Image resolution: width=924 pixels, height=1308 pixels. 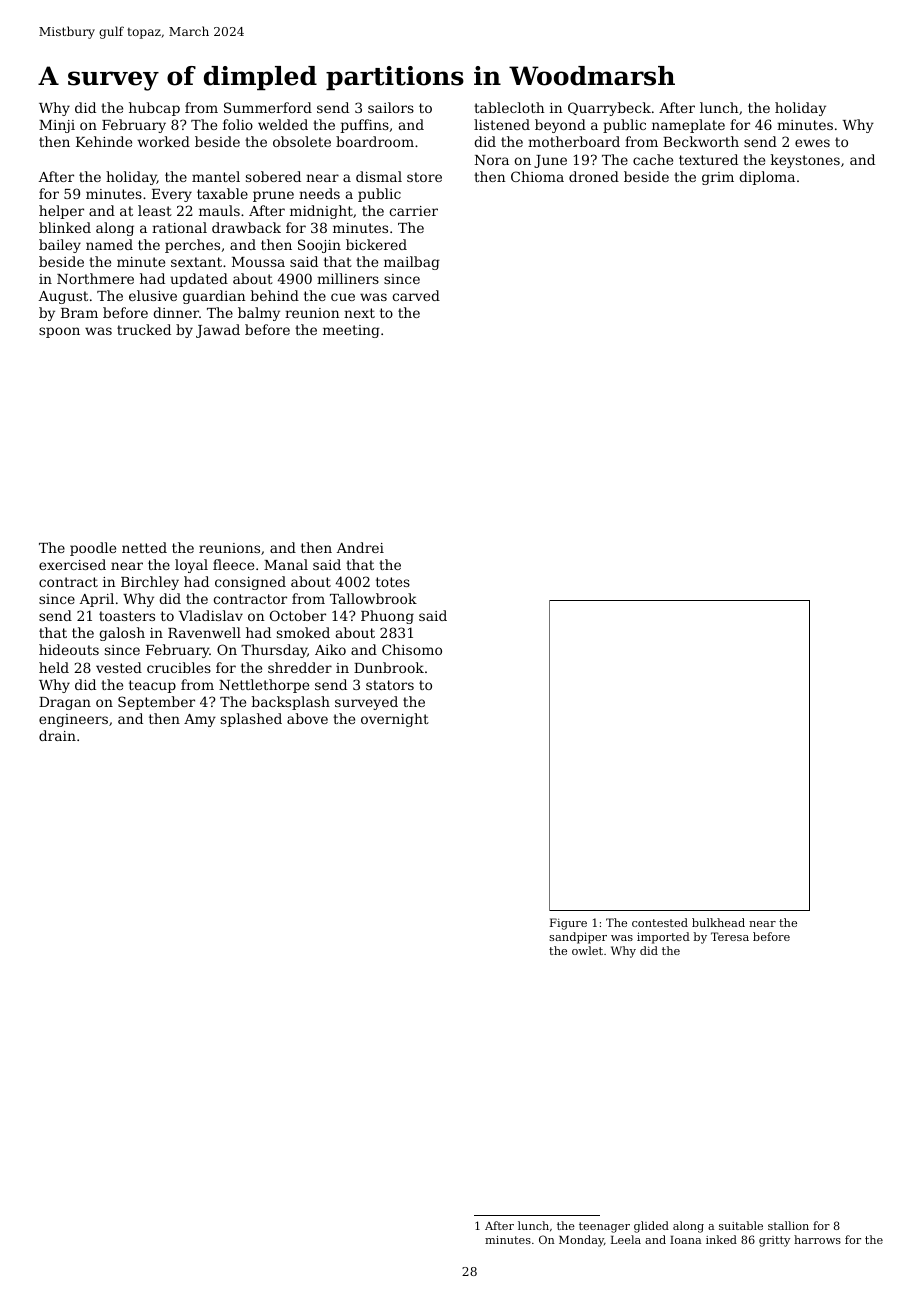 I want to click on harrows, so click(x=817, y=1239).
